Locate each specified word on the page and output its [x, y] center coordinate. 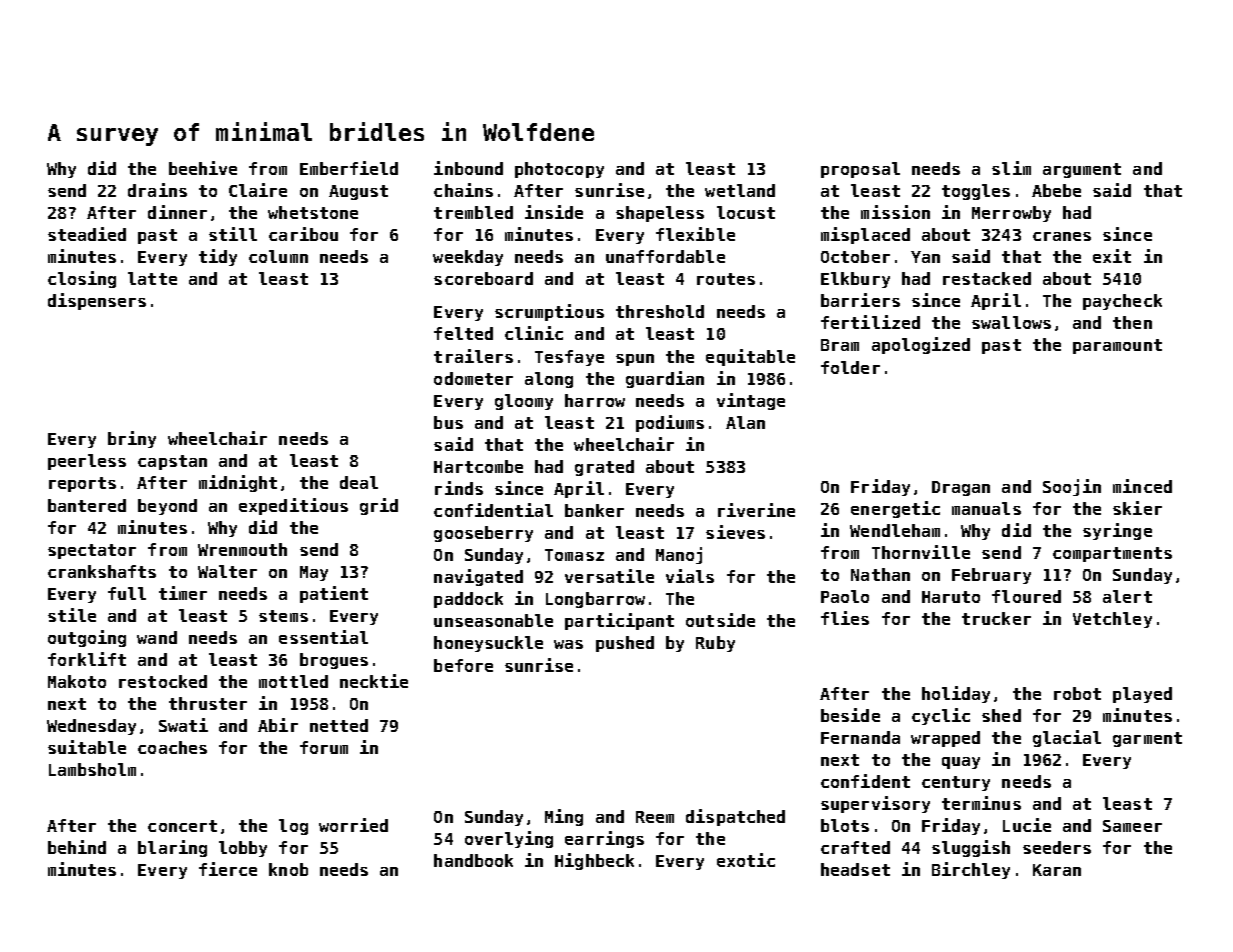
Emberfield [349, 168]
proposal [860, 170]
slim [1011, 168]
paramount [1117, 346]
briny [132, 439]
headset [855, 869]
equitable [750, 357]
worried [353, 825]
